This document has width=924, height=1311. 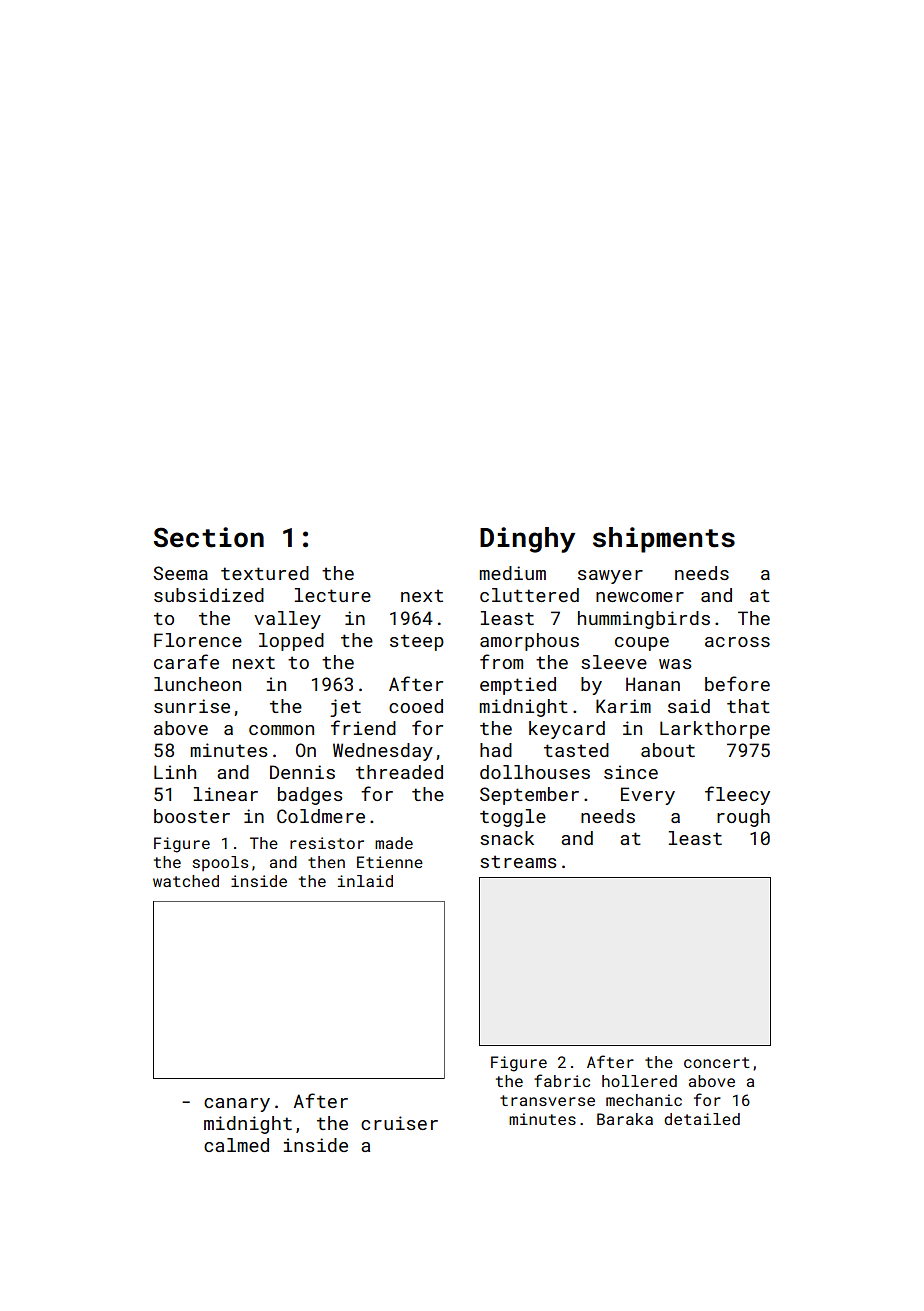 What do you see at coordinates (175, 772) in the document?
I see `Linh` at bounding box center [175, 772].
